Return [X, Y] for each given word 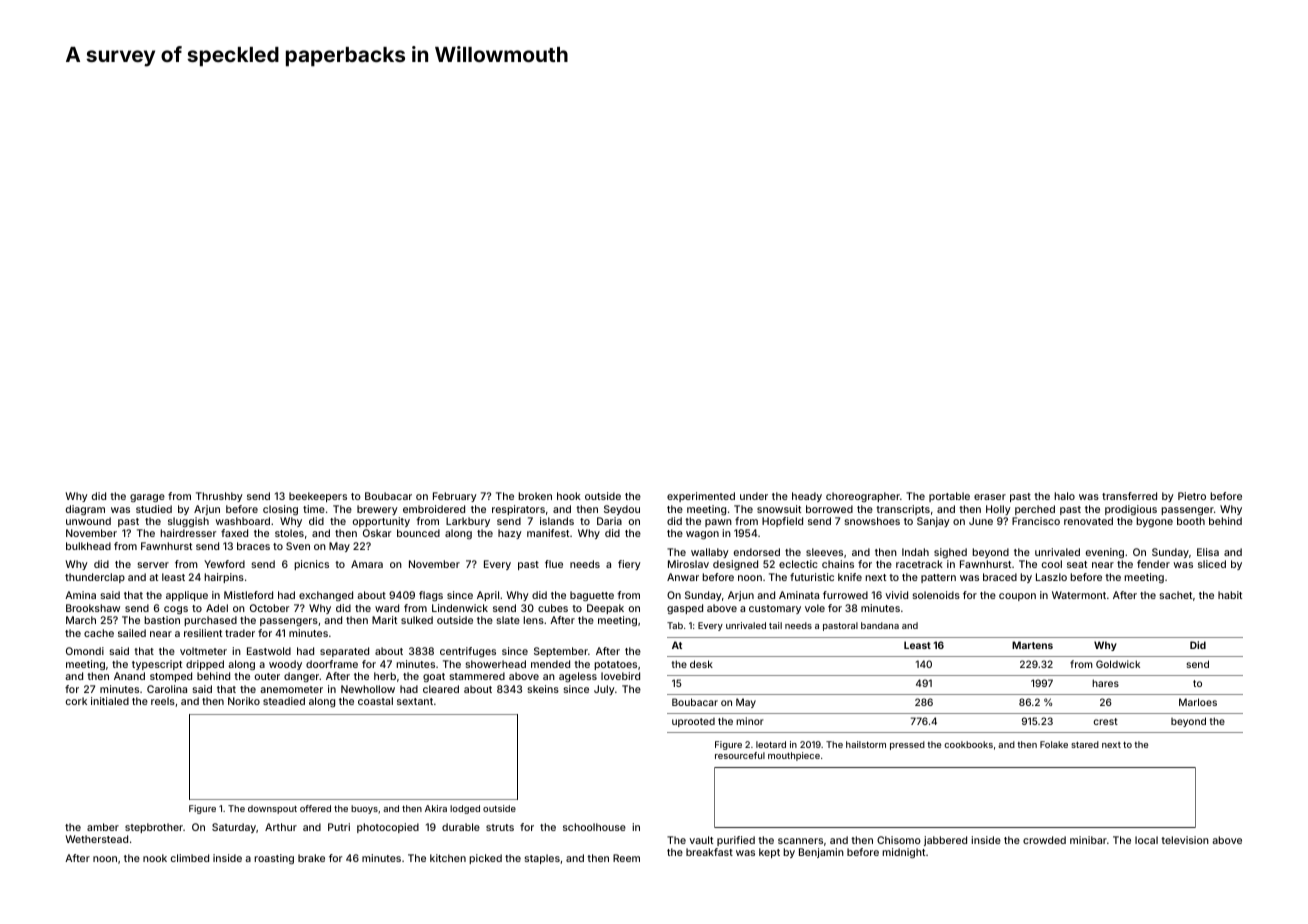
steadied [284, 701]
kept [769, 853]
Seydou [622, 510]
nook [155, 858]
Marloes [1198, 702]
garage [147, 498]
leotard [771, 744]
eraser [990, 497]
